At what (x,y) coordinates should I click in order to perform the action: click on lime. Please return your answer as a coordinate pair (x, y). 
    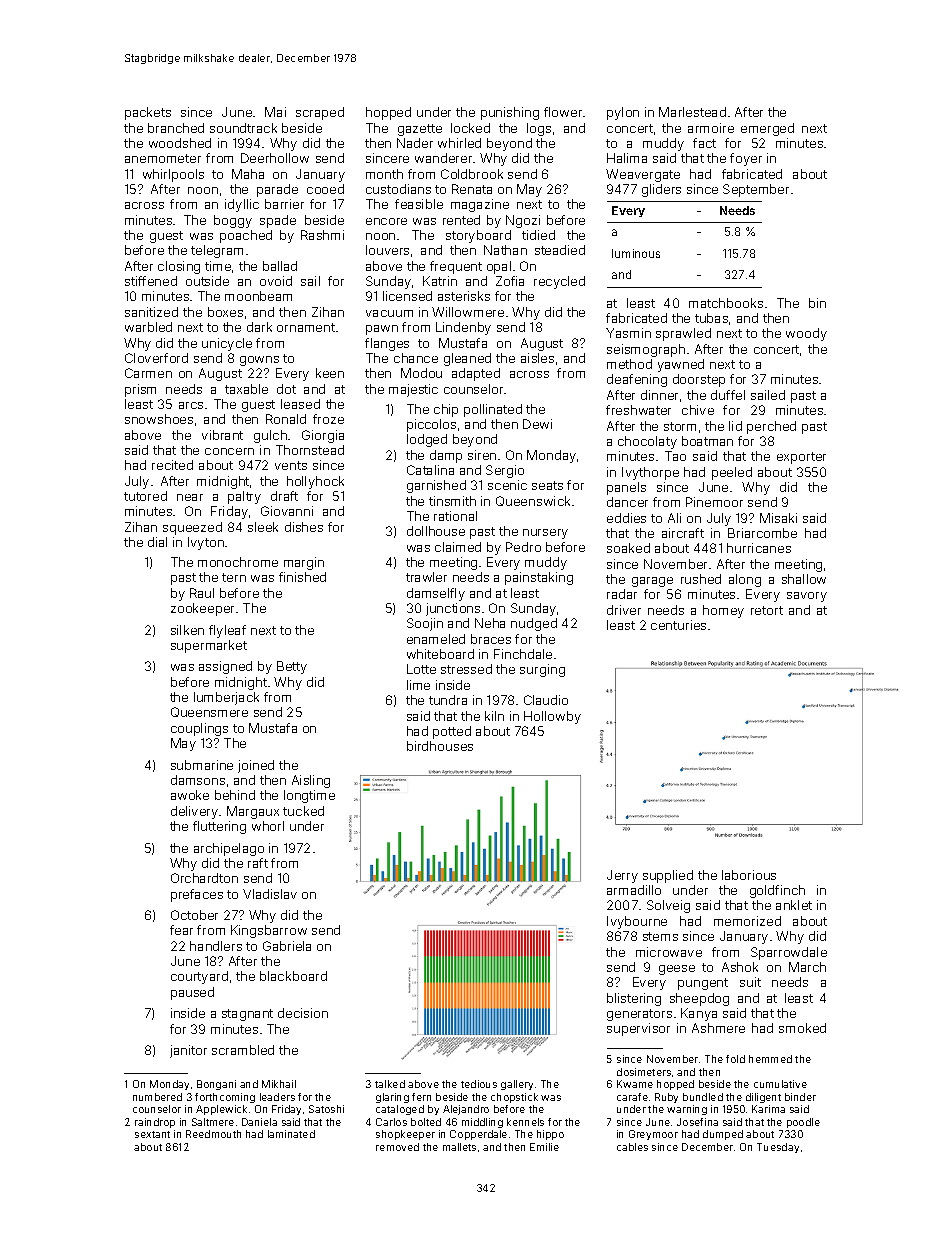
    Looking at the image, I should click on (418, 685).
